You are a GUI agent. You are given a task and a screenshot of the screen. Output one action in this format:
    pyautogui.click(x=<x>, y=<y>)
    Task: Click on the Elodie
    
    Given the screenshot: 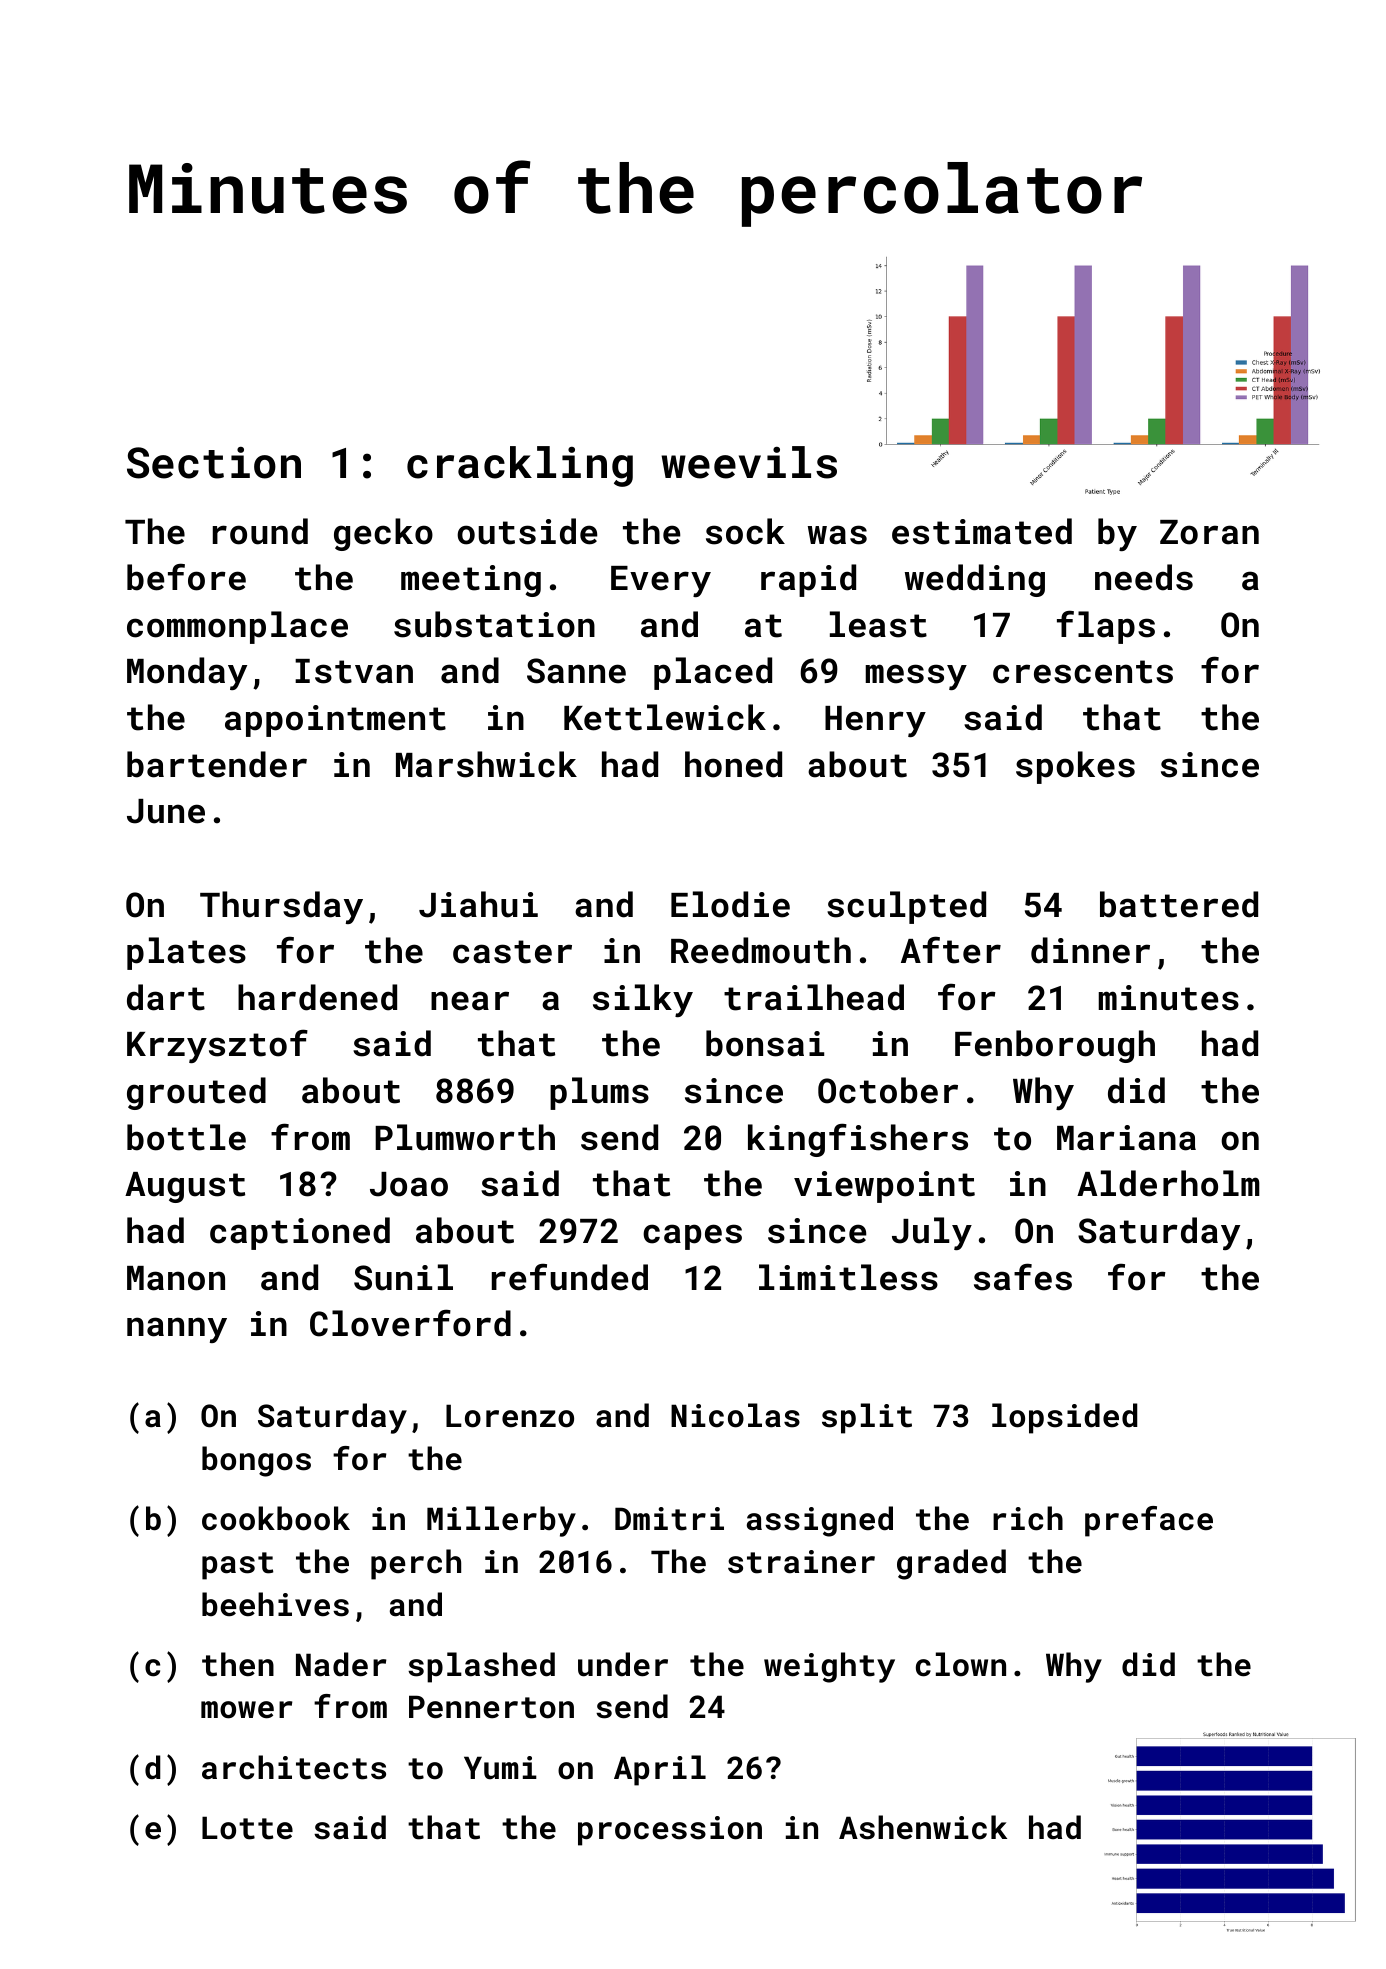 What is the action you would take?
    pyautogui.click(x=730, y=904)
